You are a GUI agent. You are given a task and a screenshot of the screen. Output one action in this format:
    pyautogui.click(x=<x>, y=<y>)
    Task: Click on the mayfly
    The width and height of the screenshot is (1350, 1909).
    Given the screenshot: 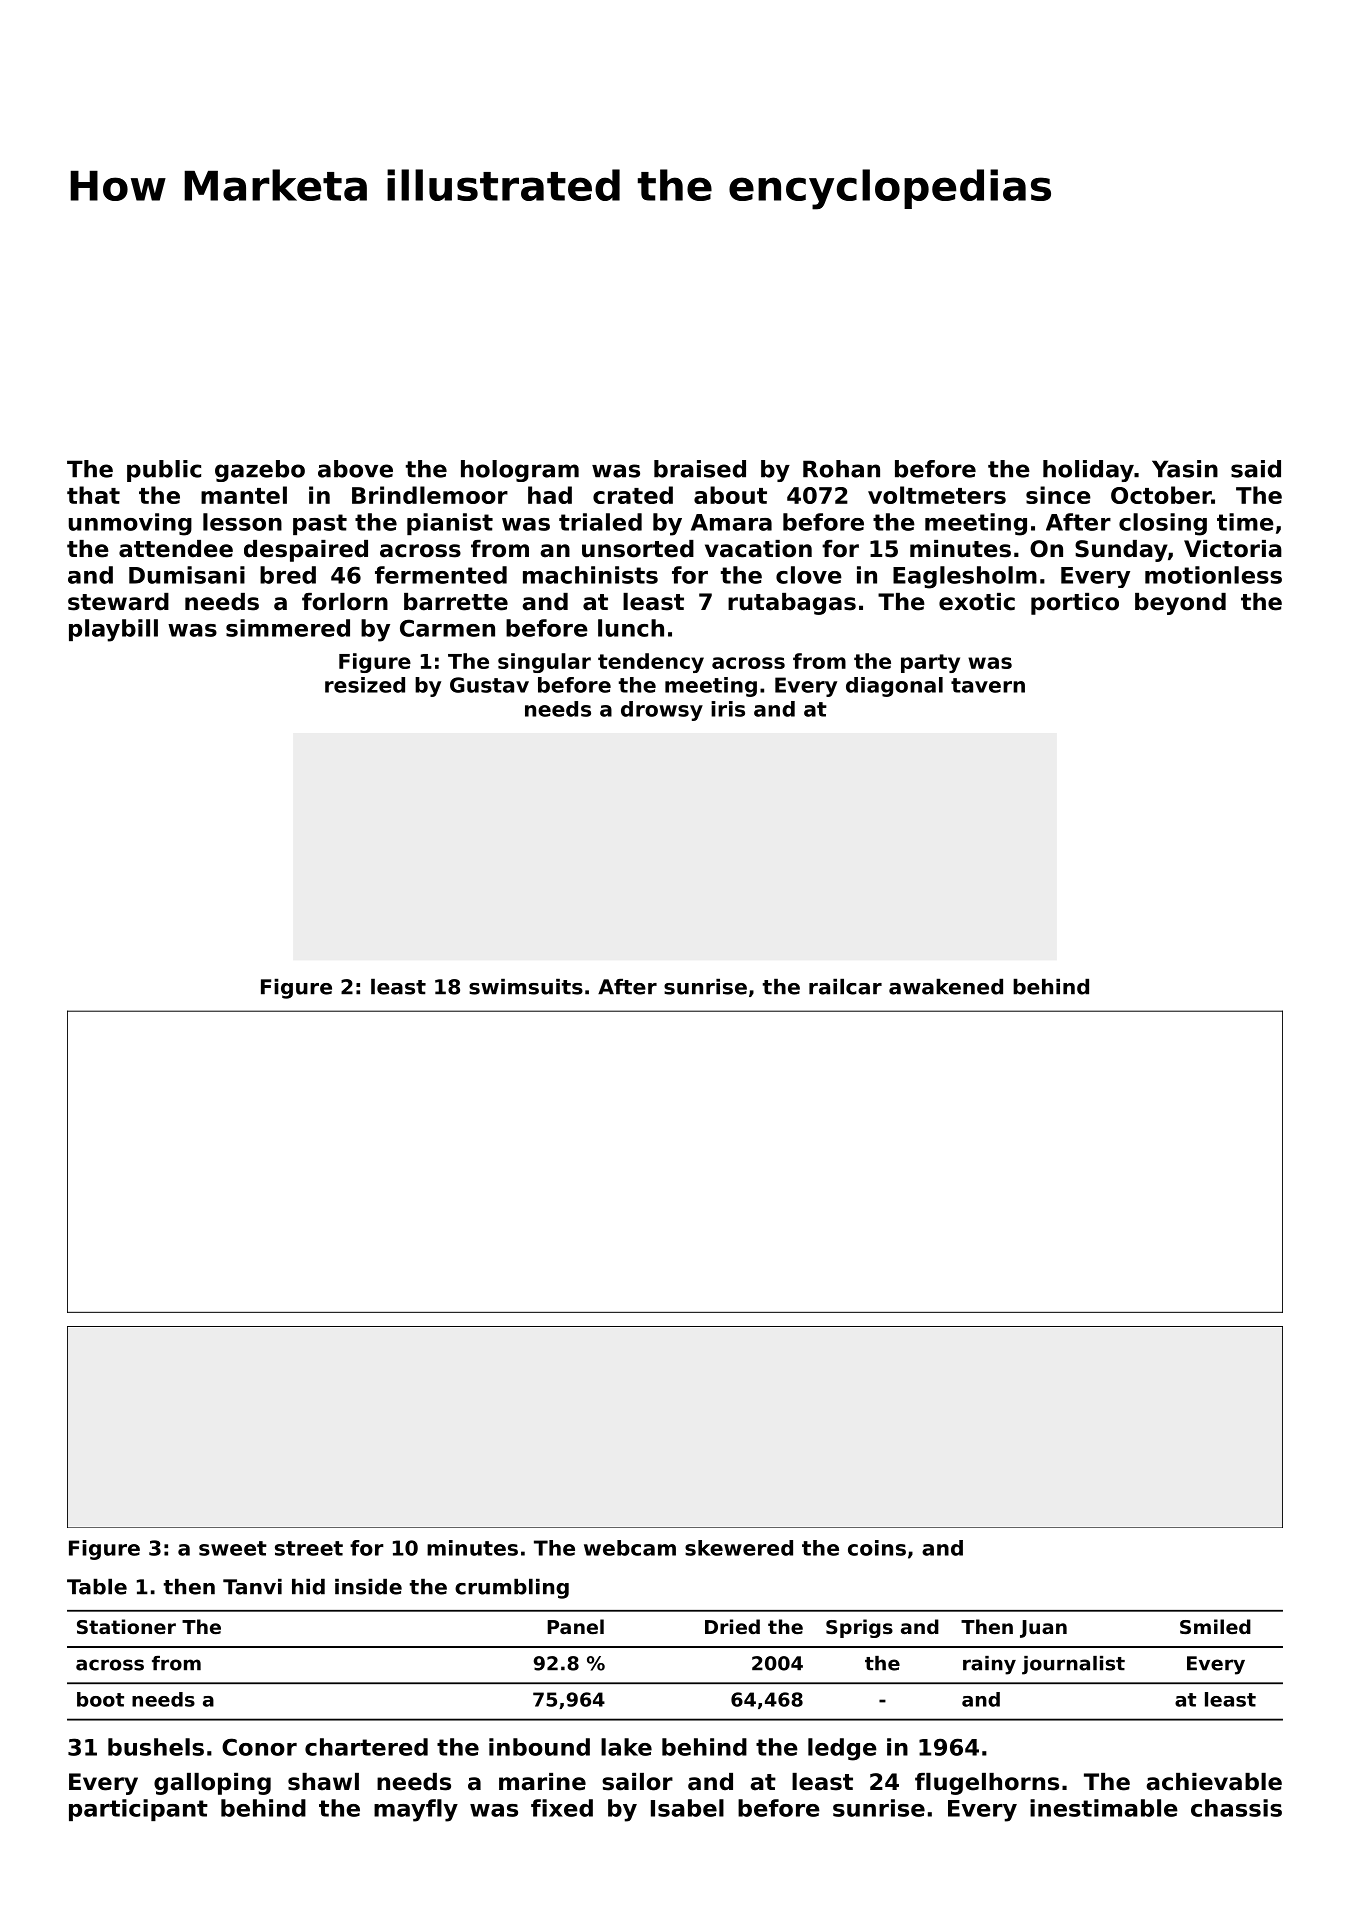 What is the action you would take?
    pyautogui.click(x=416, y=1810)
